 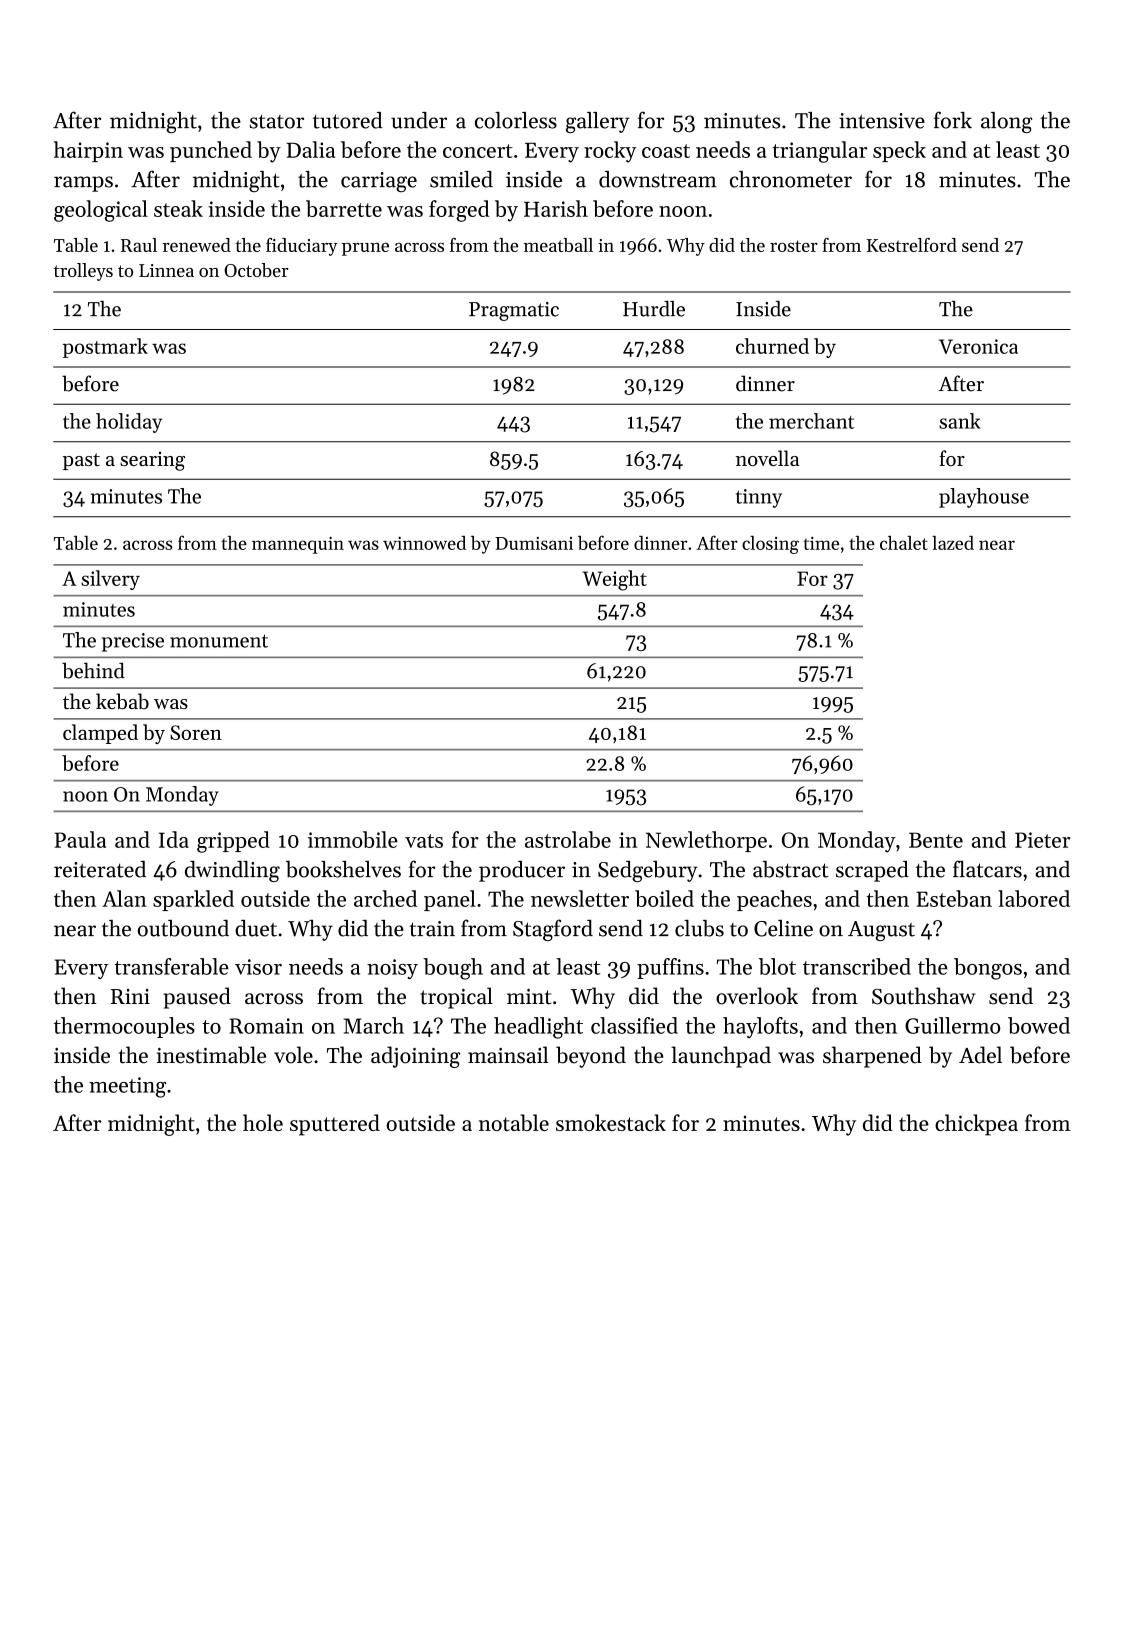 I want to click on monument, so click(x=219, y=641).
